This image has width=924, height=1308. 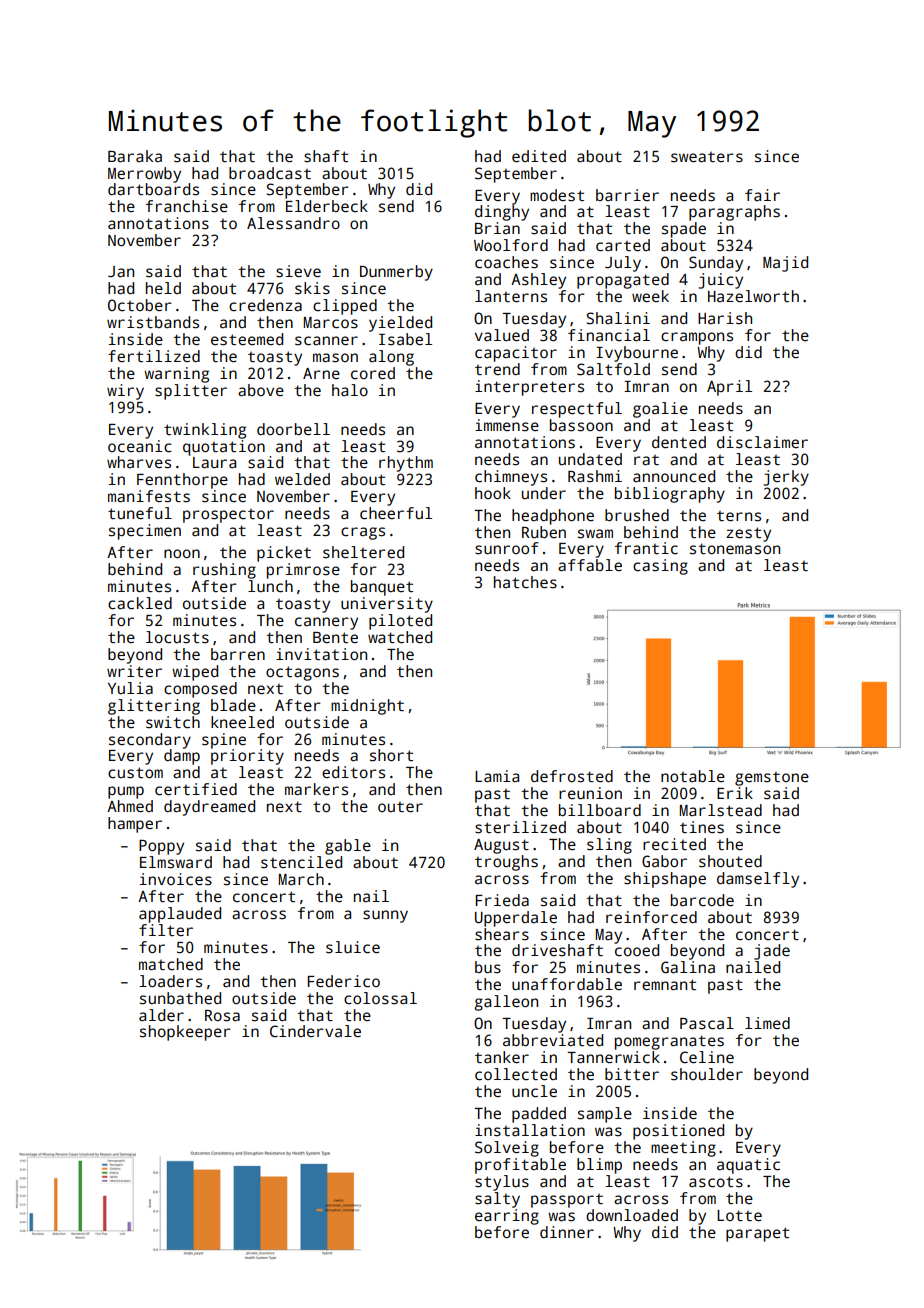 I want to click on sweaters, so click(x=707, y=157).
